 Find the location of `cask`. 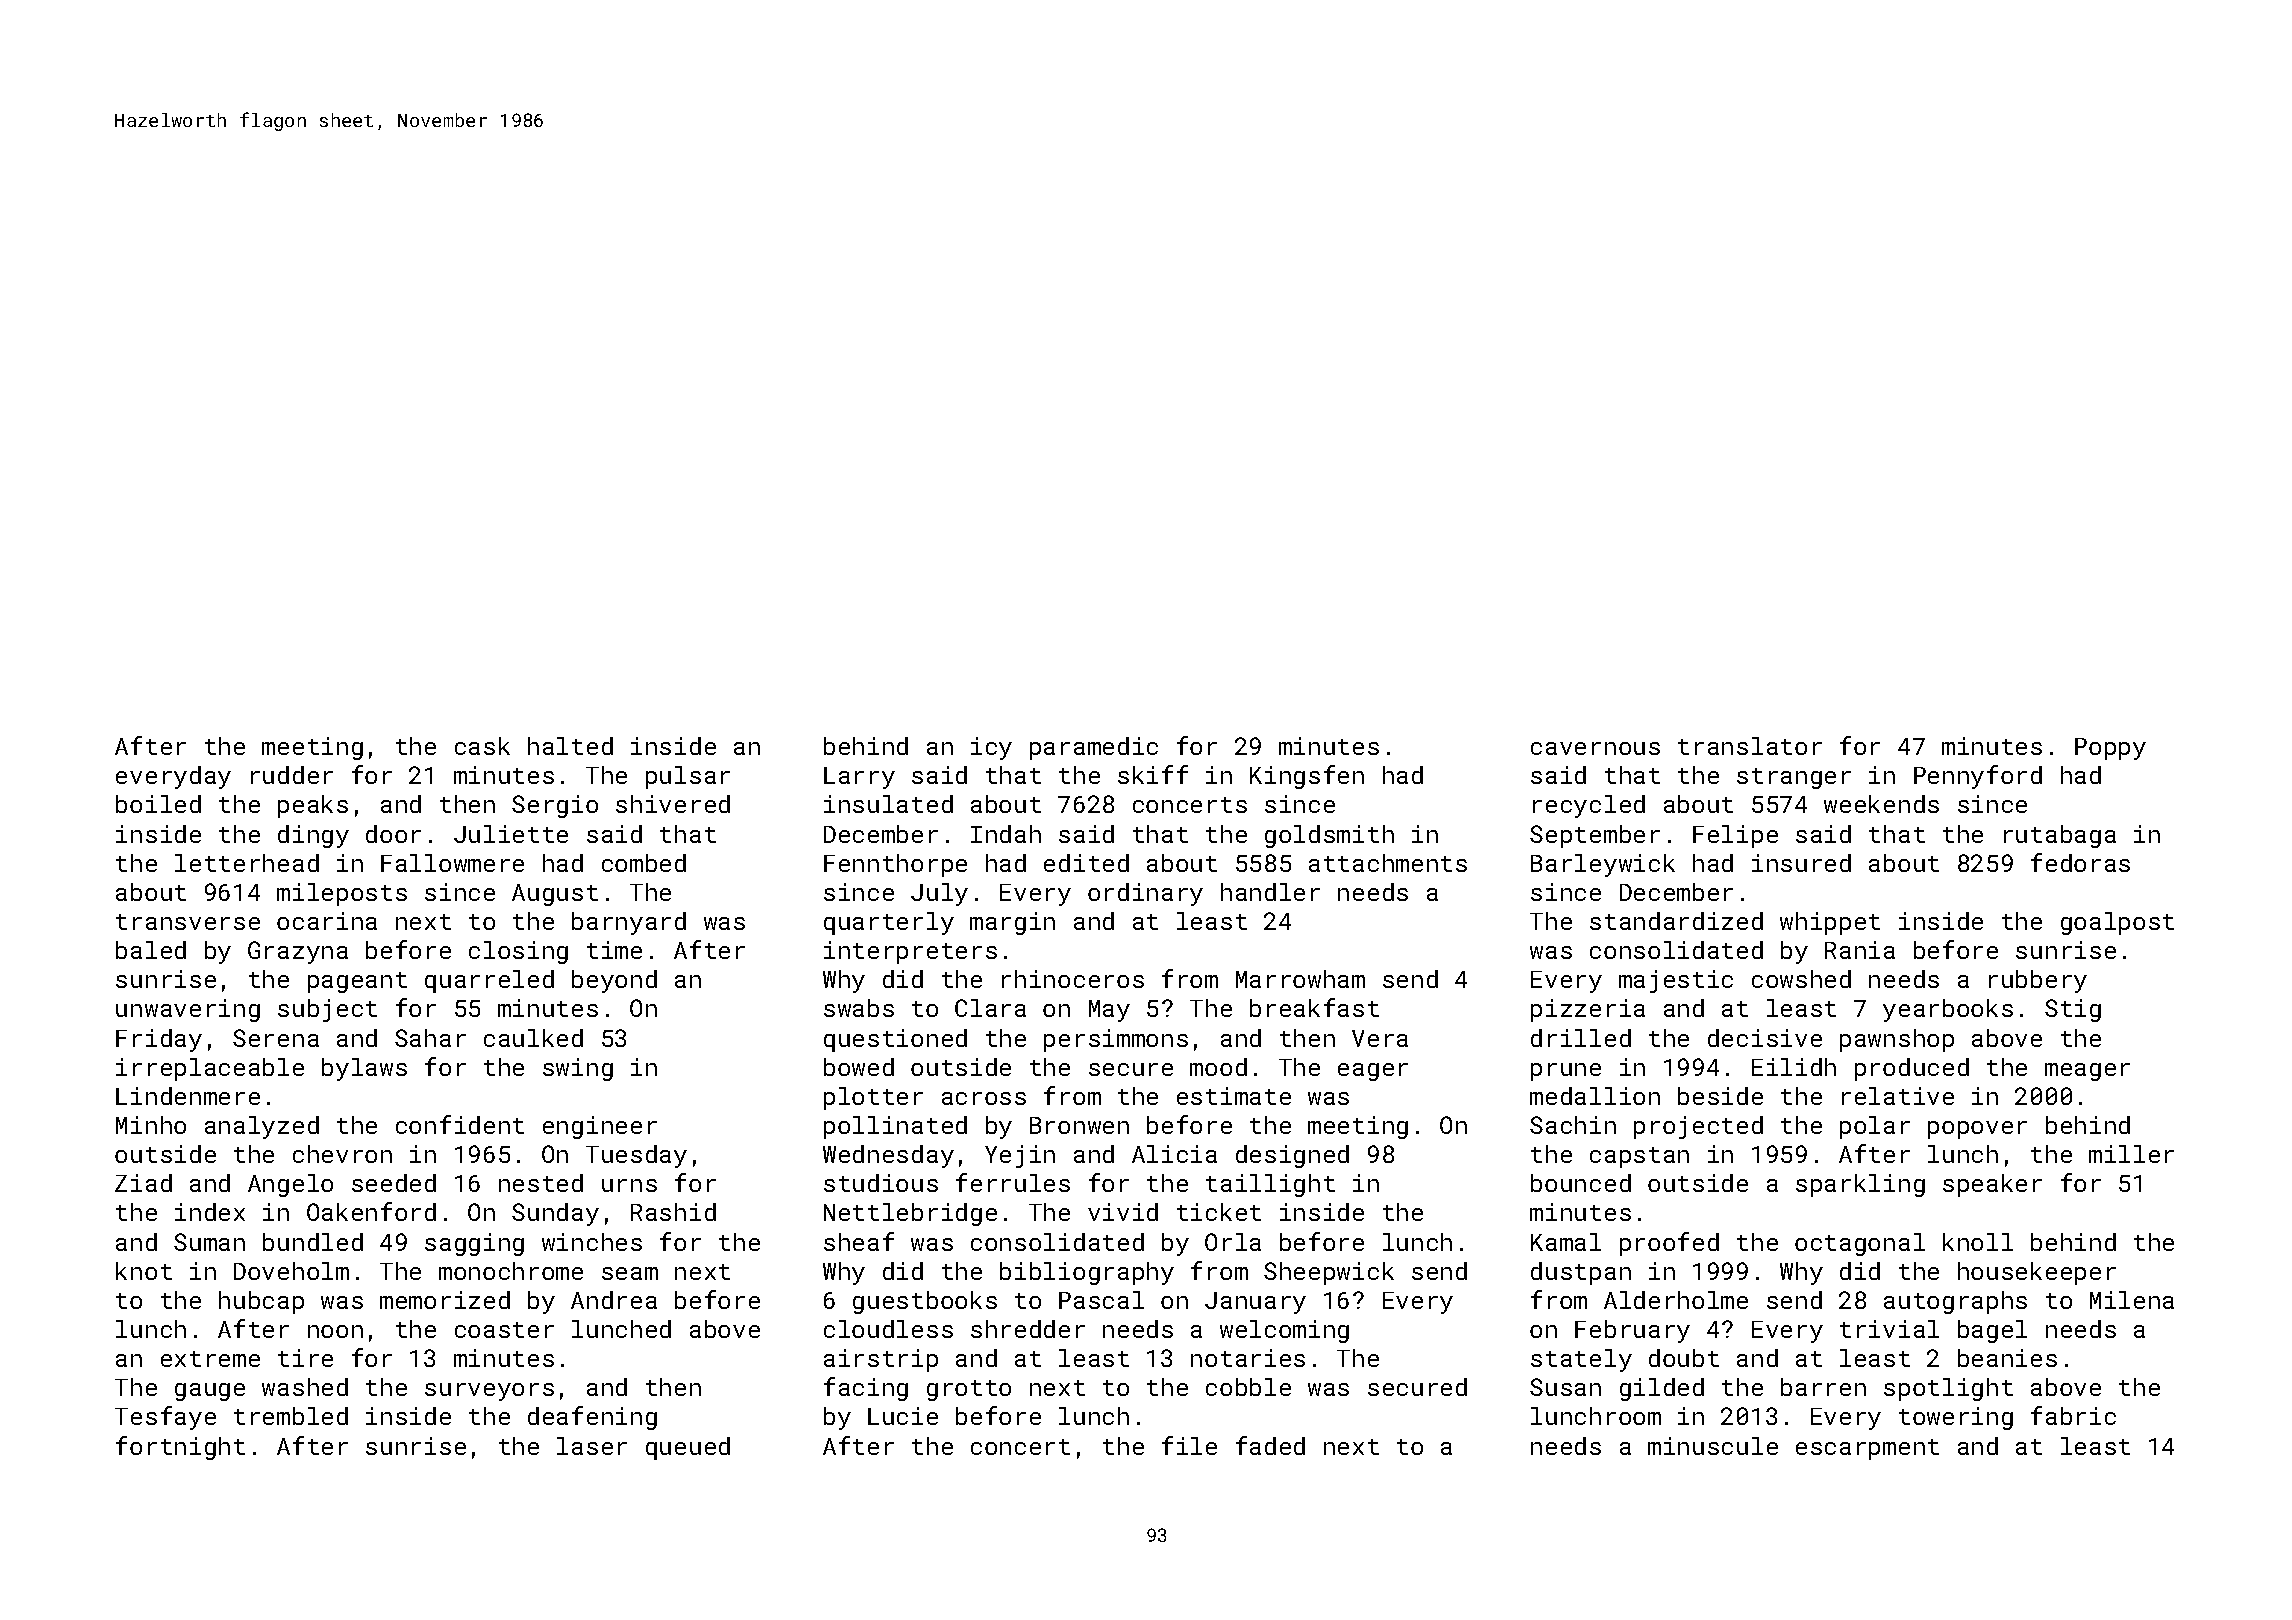

cask is located at coordinates (482, 746).
